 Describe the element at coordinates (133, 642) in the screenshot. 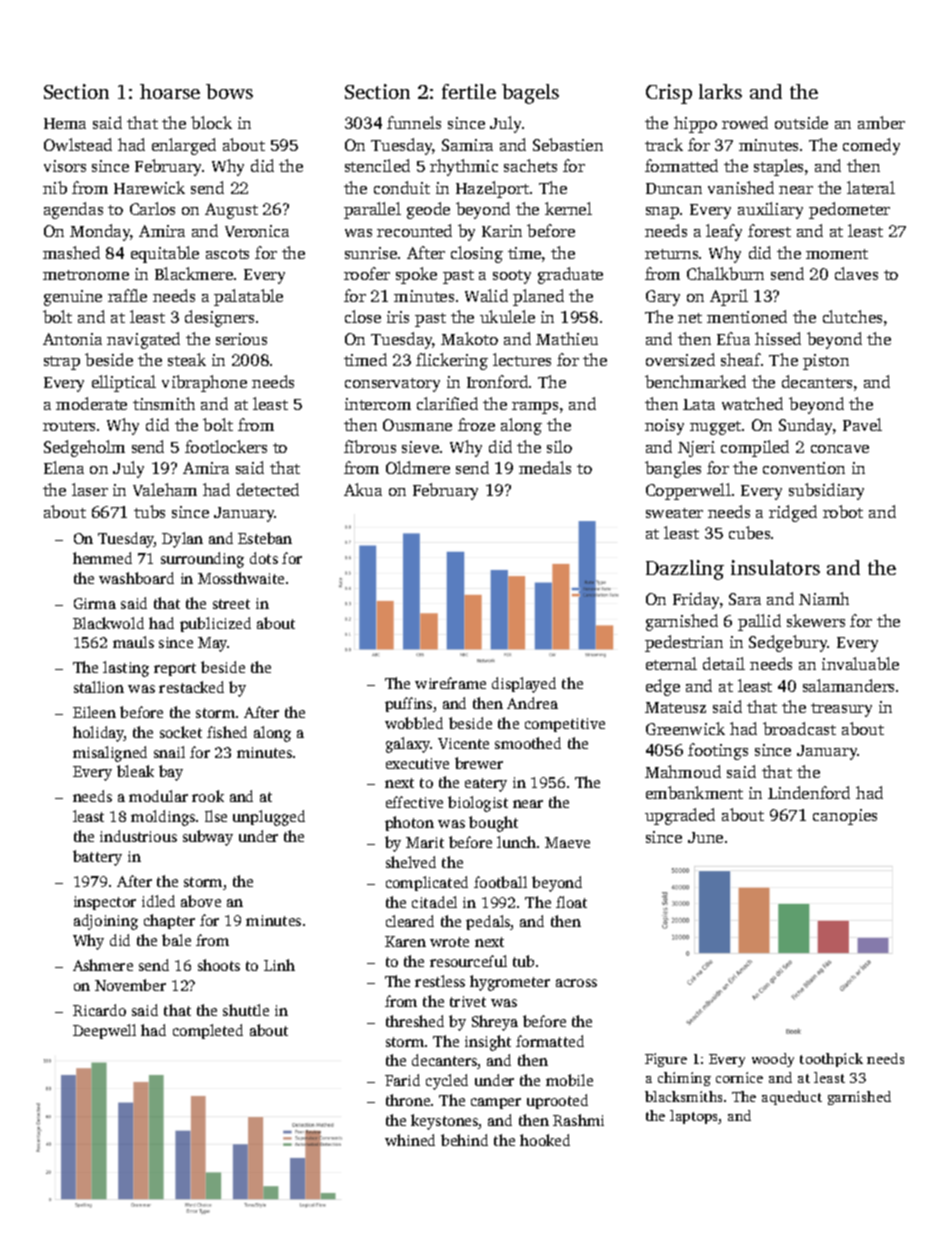

I see `mauls` at that location.
